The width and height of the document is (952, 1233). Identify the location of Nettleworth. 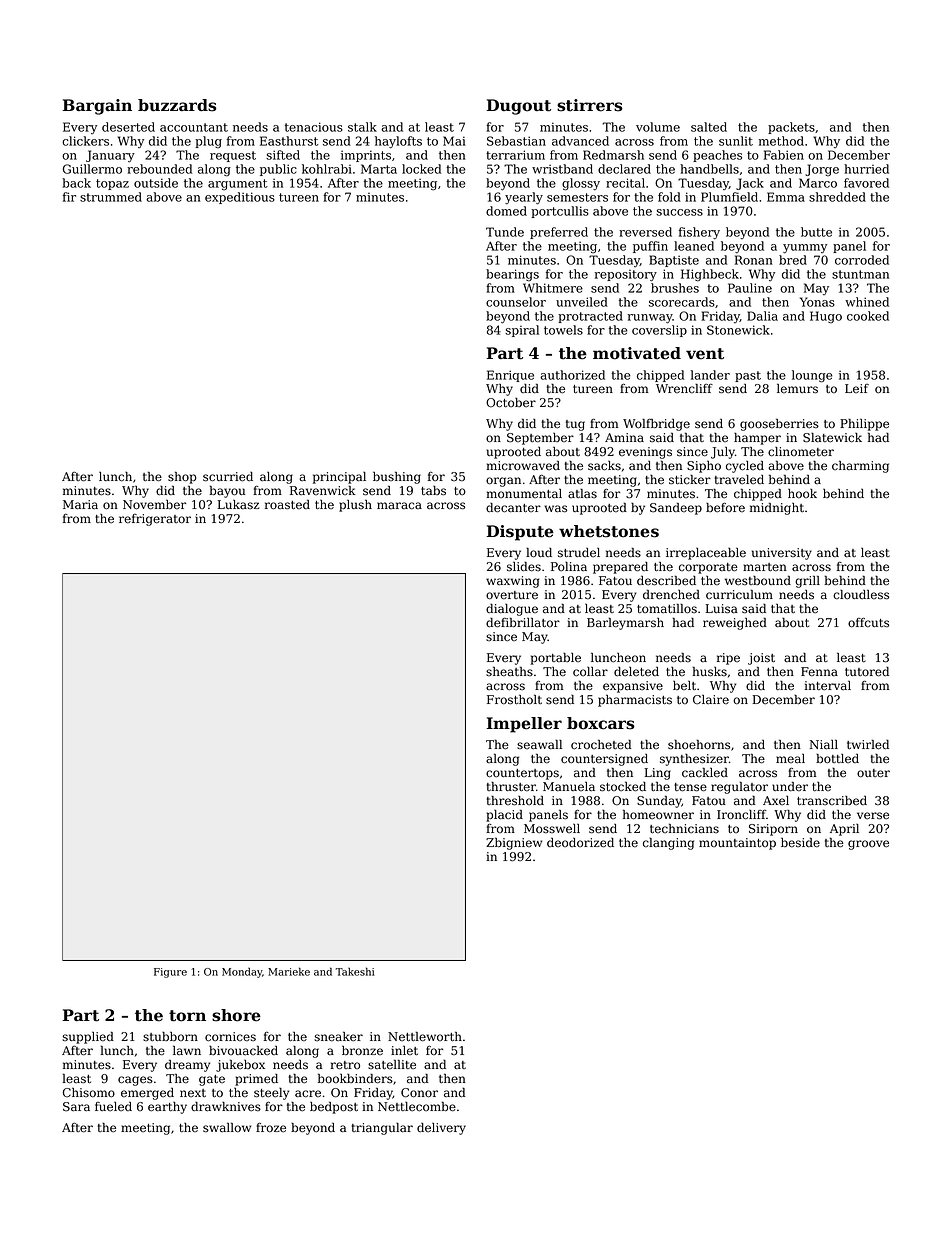
(425, 1036).
